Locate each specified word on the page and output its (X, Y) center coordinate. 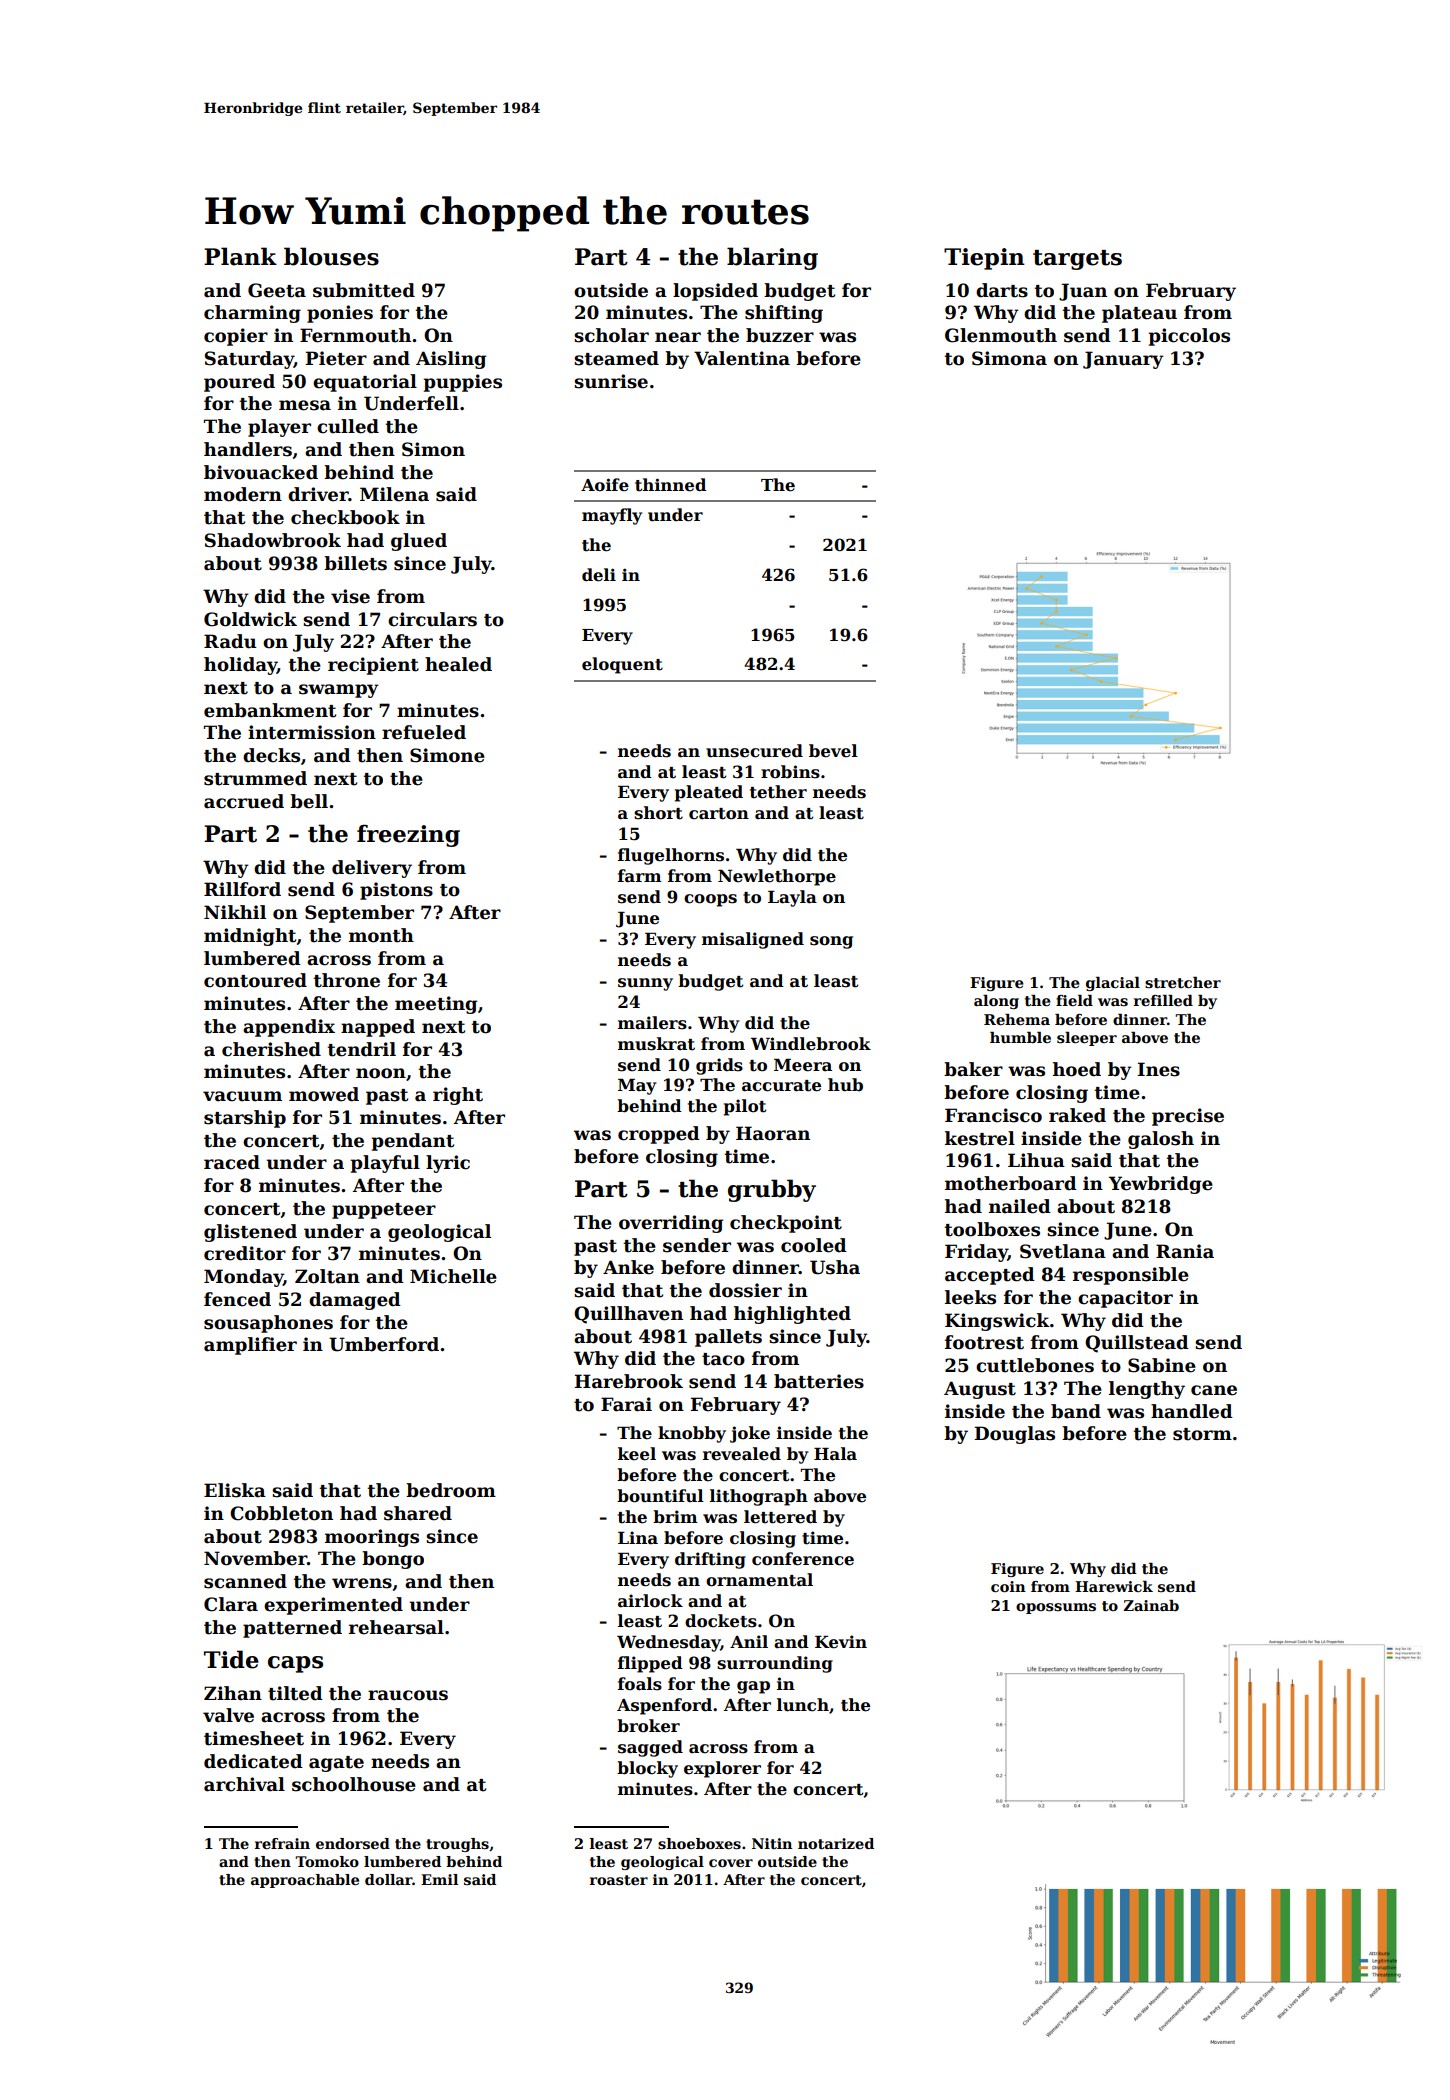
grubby (772, 1190)
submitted (364, 290)
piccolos (1189, 337)
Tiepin (984, 259)
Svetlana (1063, 1251)
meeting (436, 1005)
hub (845, 1085)
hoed (1077, 1069)
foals (640, 1684)
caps (295, 1664)
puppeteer (384, 1211)
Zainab (1151, 1605)
